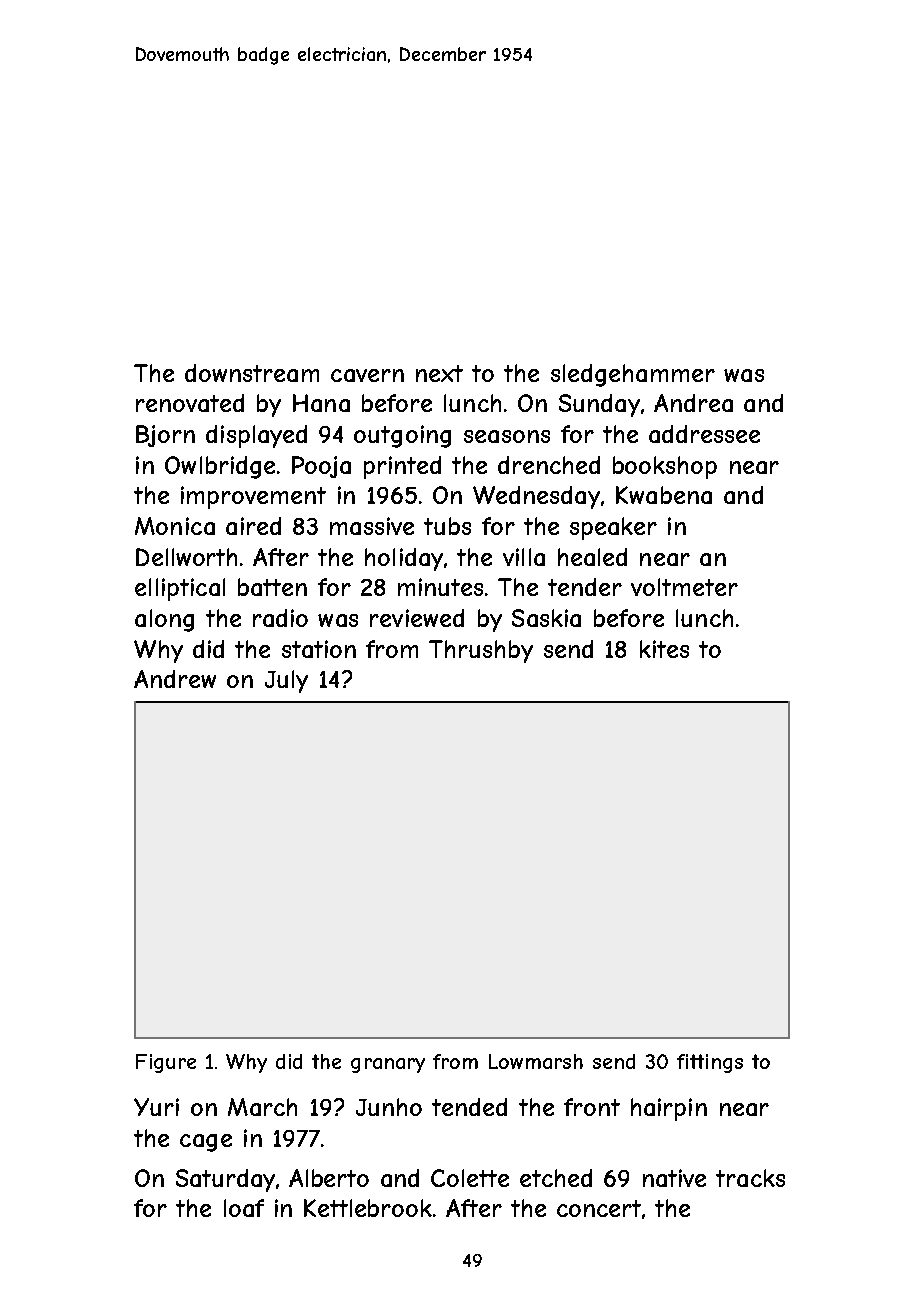 The height and width of the document is (1311, 924). Describe the element at coordinates (693, 403) in the document. I see `Andrea` at that location.
